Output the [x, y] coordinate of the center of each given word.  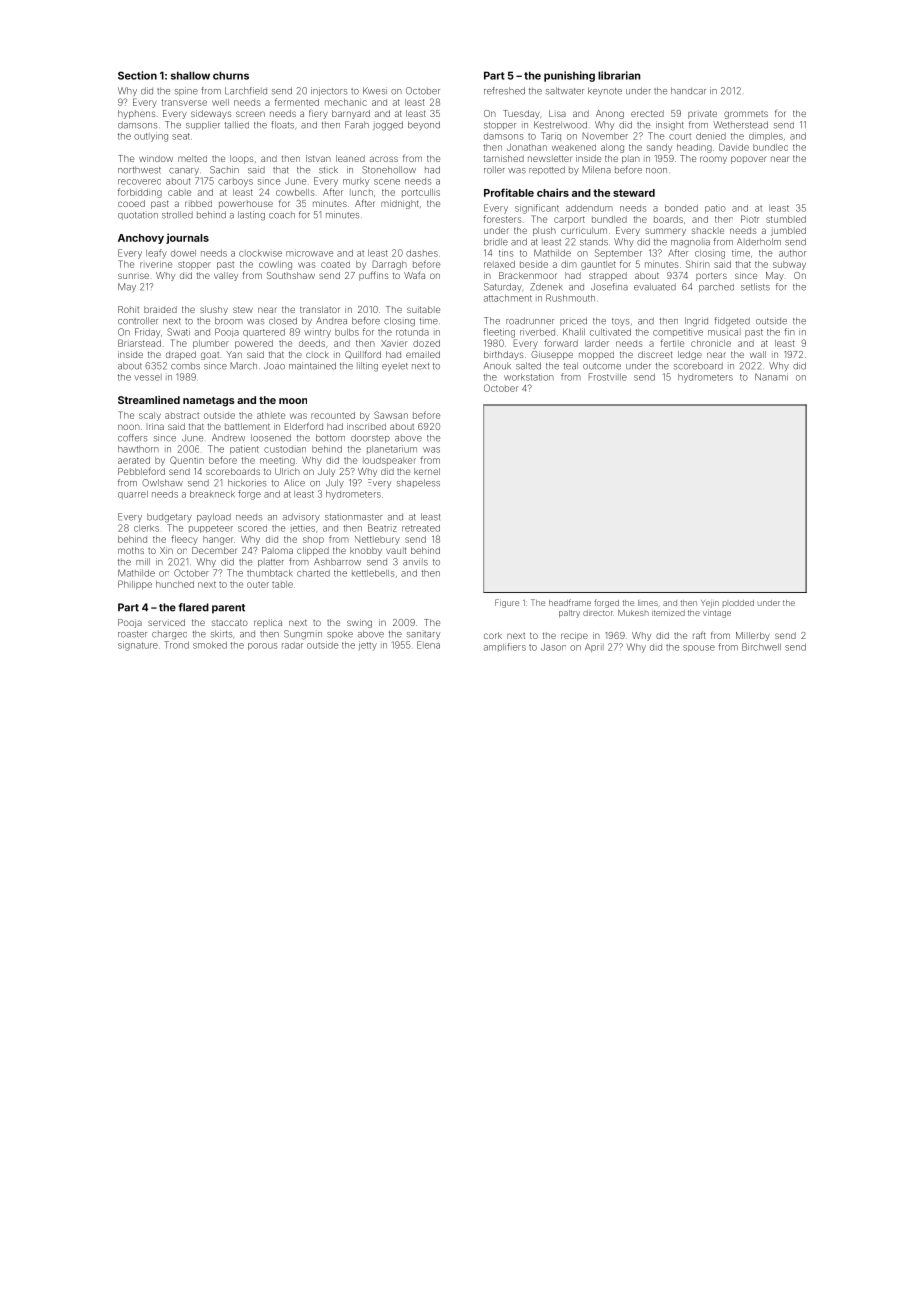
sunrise [133, 276]
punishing [569, 76]
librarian [619, 75]
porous [262, 646]
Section [137, 75]
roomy [713, 160]
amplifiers [505, 647]
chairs [553, 192]
